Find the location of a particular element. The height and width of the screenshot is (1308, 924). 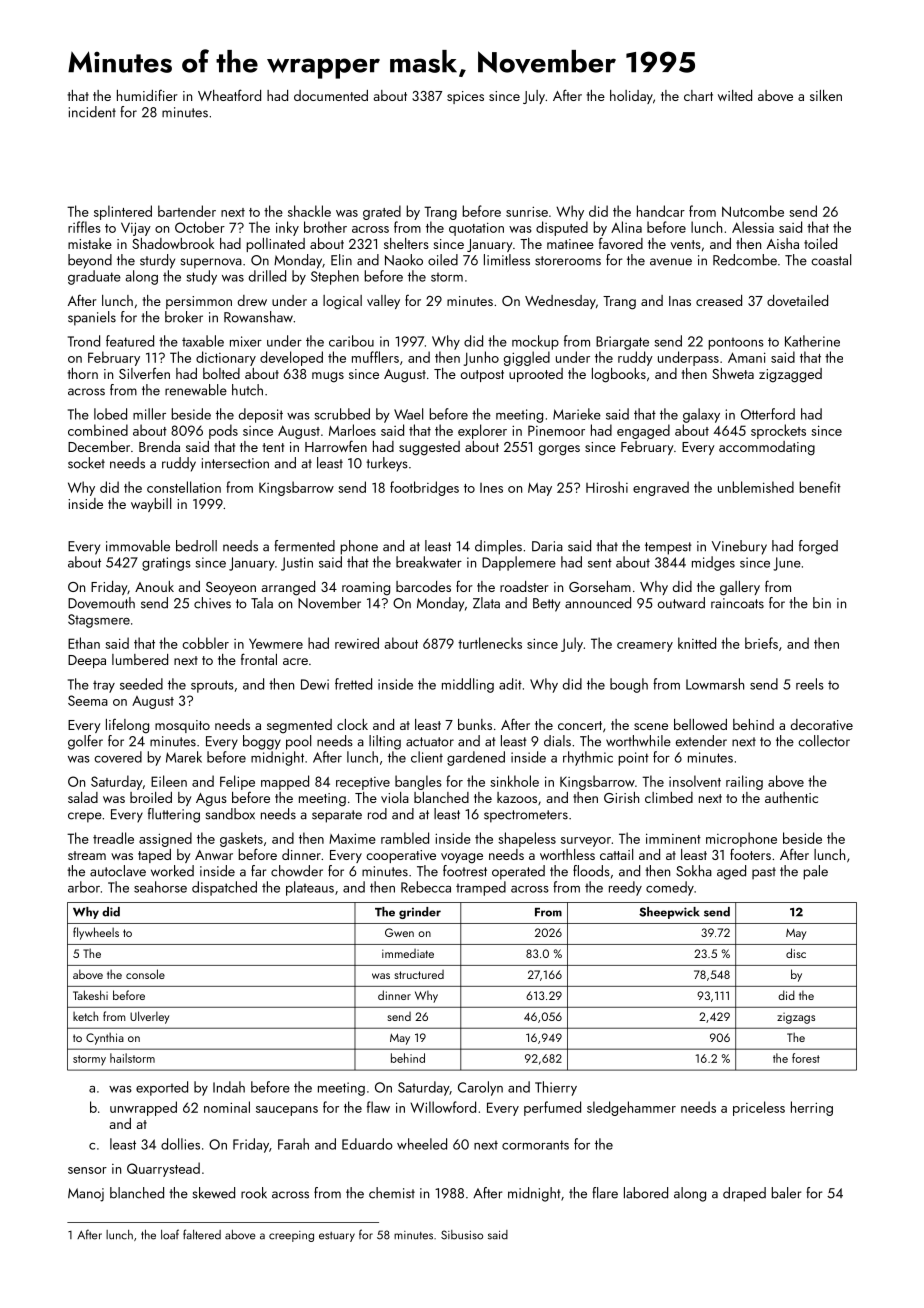

incident is located at coordinates (92, 112).
